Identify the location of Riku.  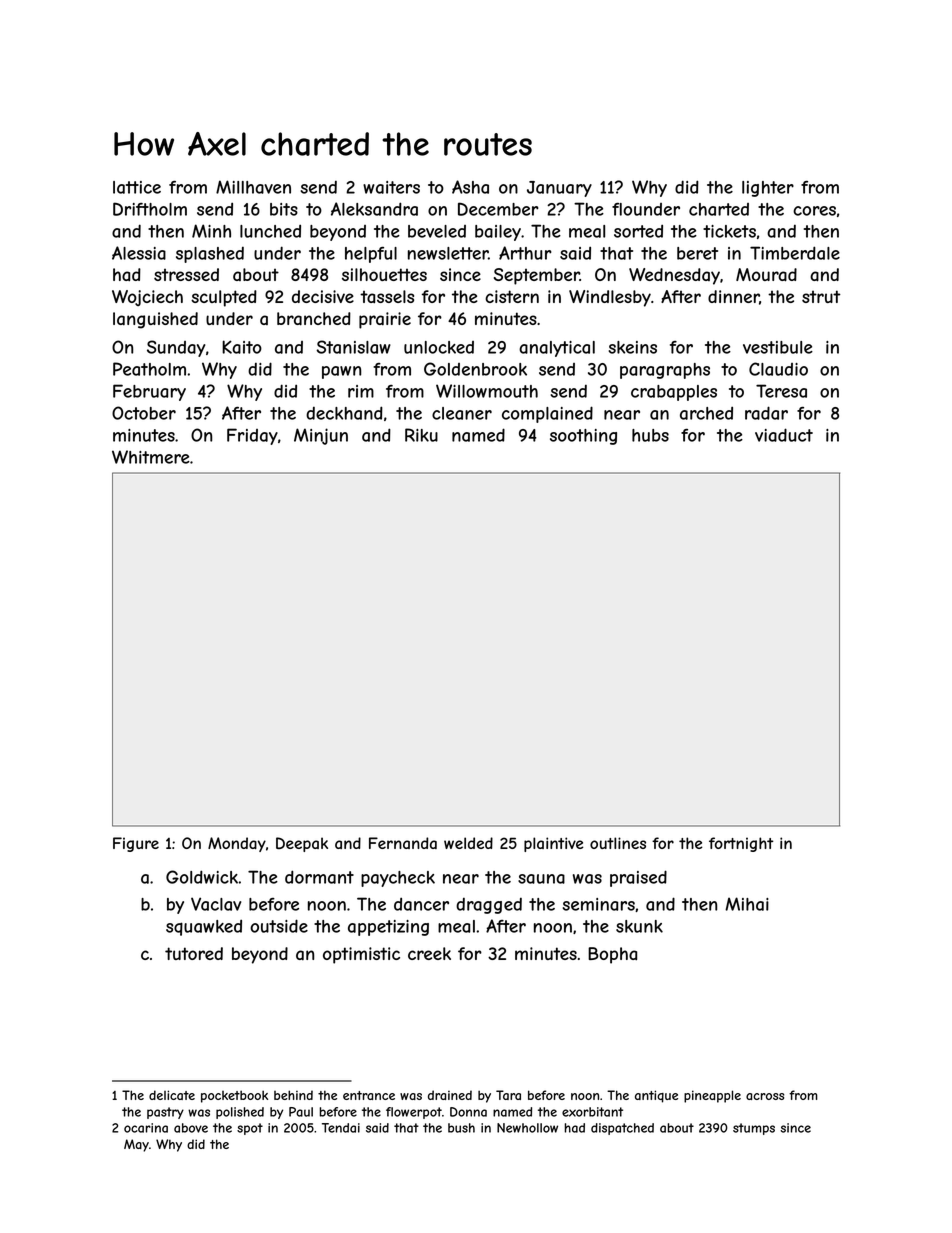
(421, 435).
